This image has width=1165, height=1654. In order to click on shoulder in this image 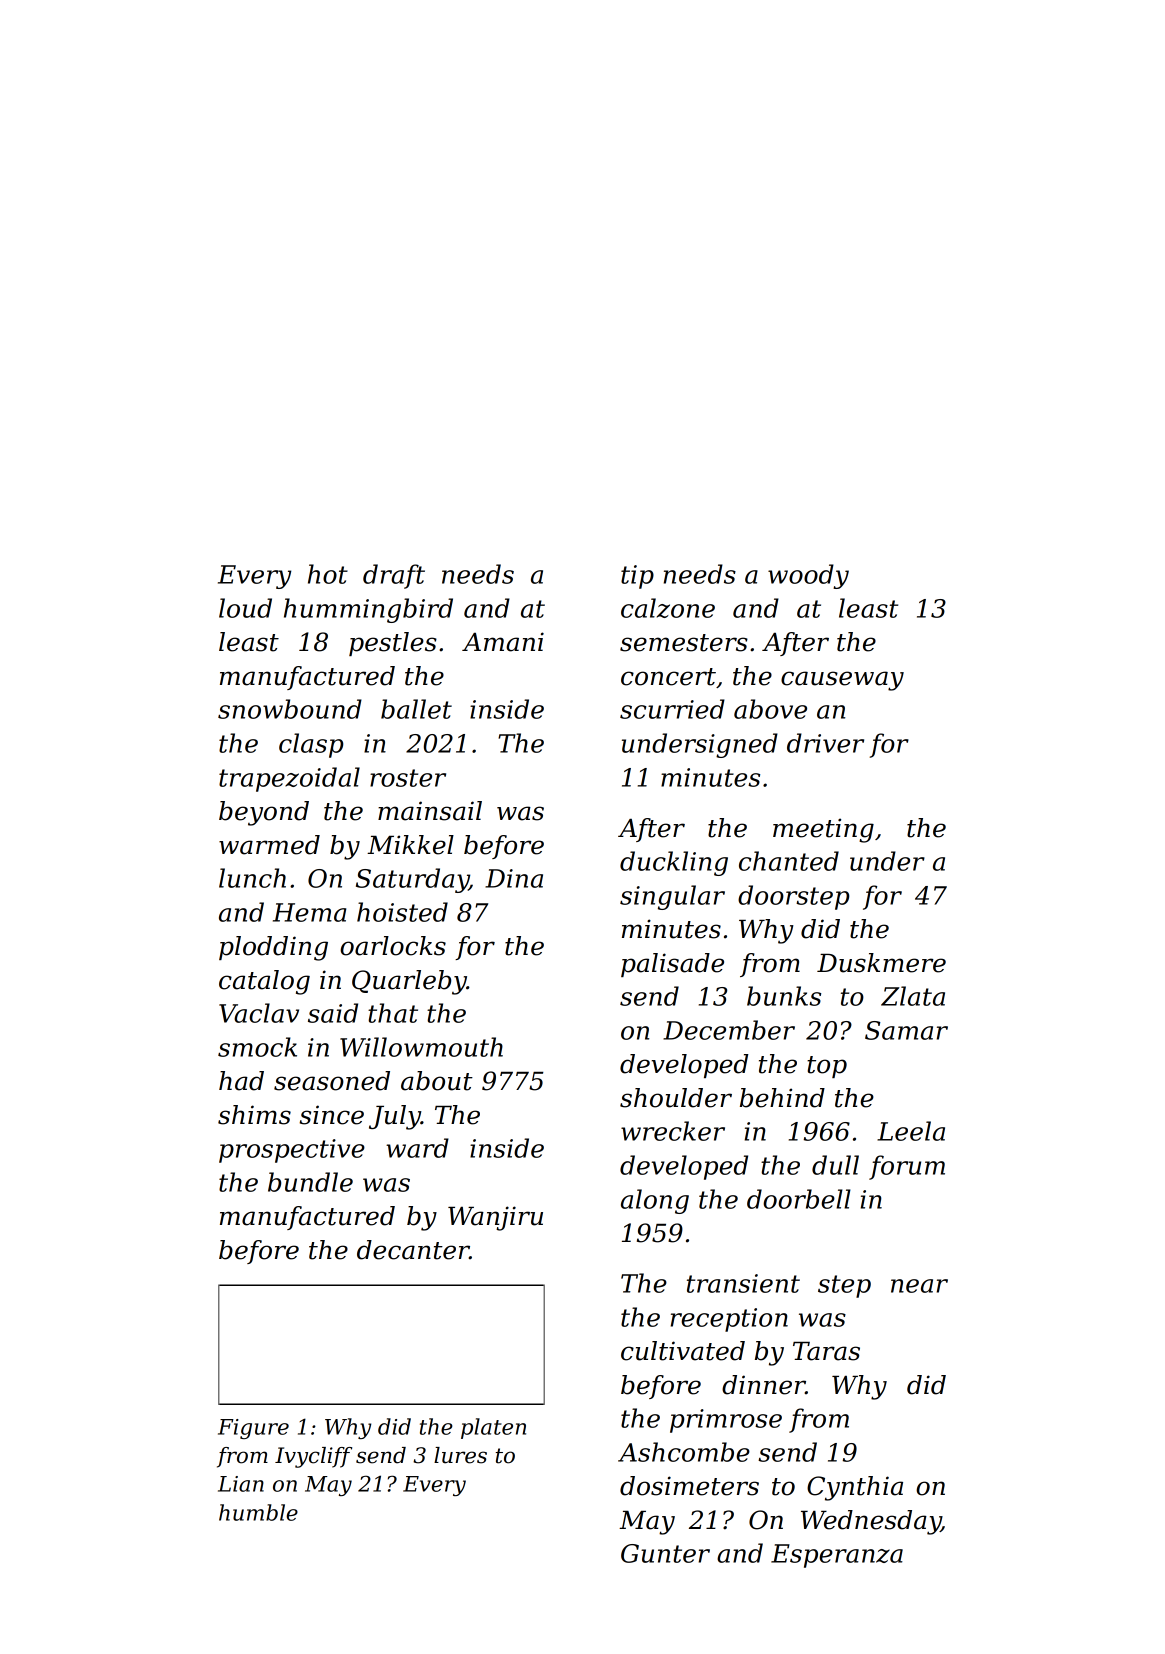, I will do `click(676, 1098)`.
